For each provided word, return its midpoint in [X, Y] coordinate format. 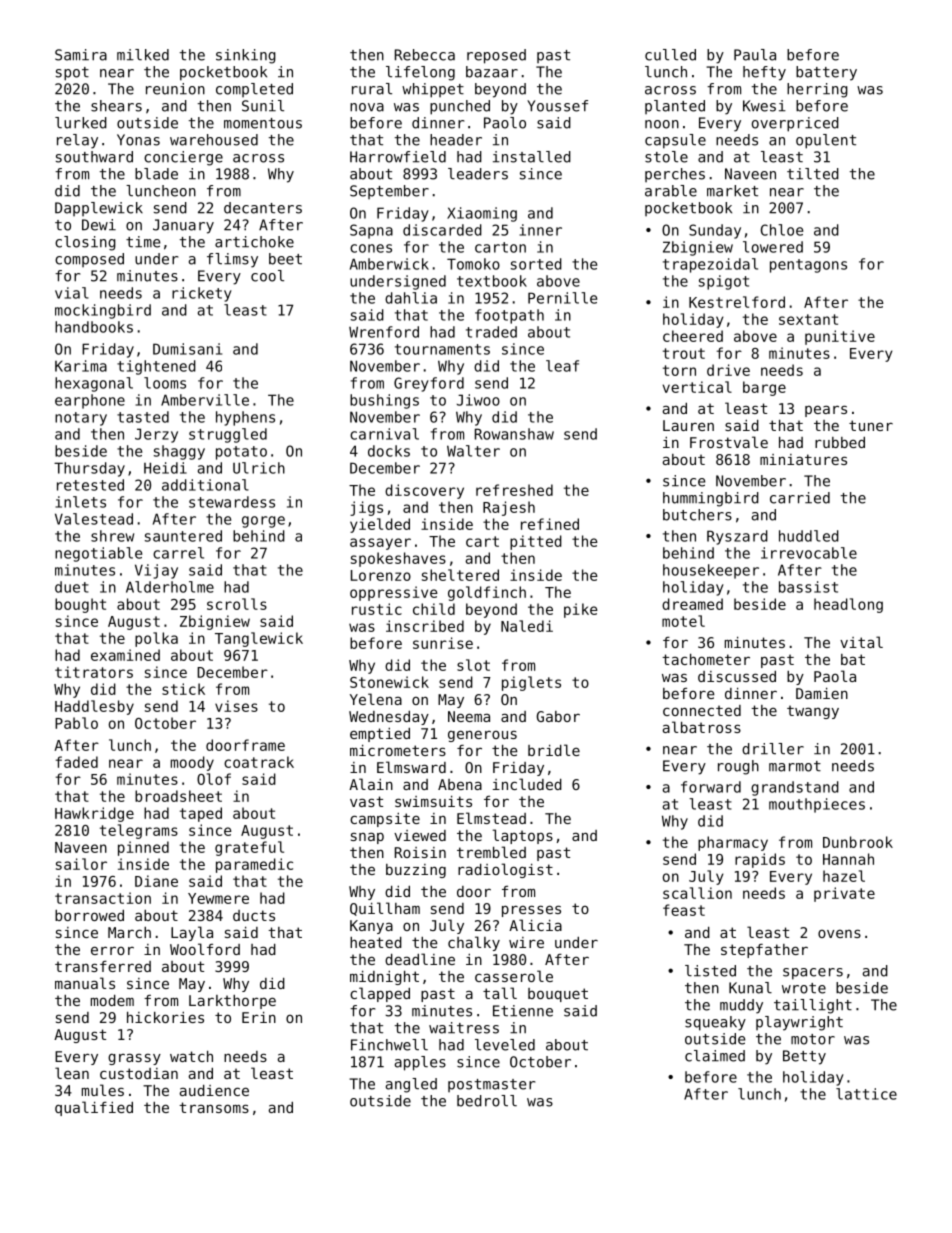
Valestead [94, 519]
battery [826, 73]
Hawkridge [94, 814]
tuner [871, 425]
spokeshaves [398, 559]
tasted [143, 417]
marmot [795, 766]
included [527, 784]
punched [460, 107]
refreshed [514, 490]
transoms [214, 1107]
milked [143, 55]
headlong [848, 605]
